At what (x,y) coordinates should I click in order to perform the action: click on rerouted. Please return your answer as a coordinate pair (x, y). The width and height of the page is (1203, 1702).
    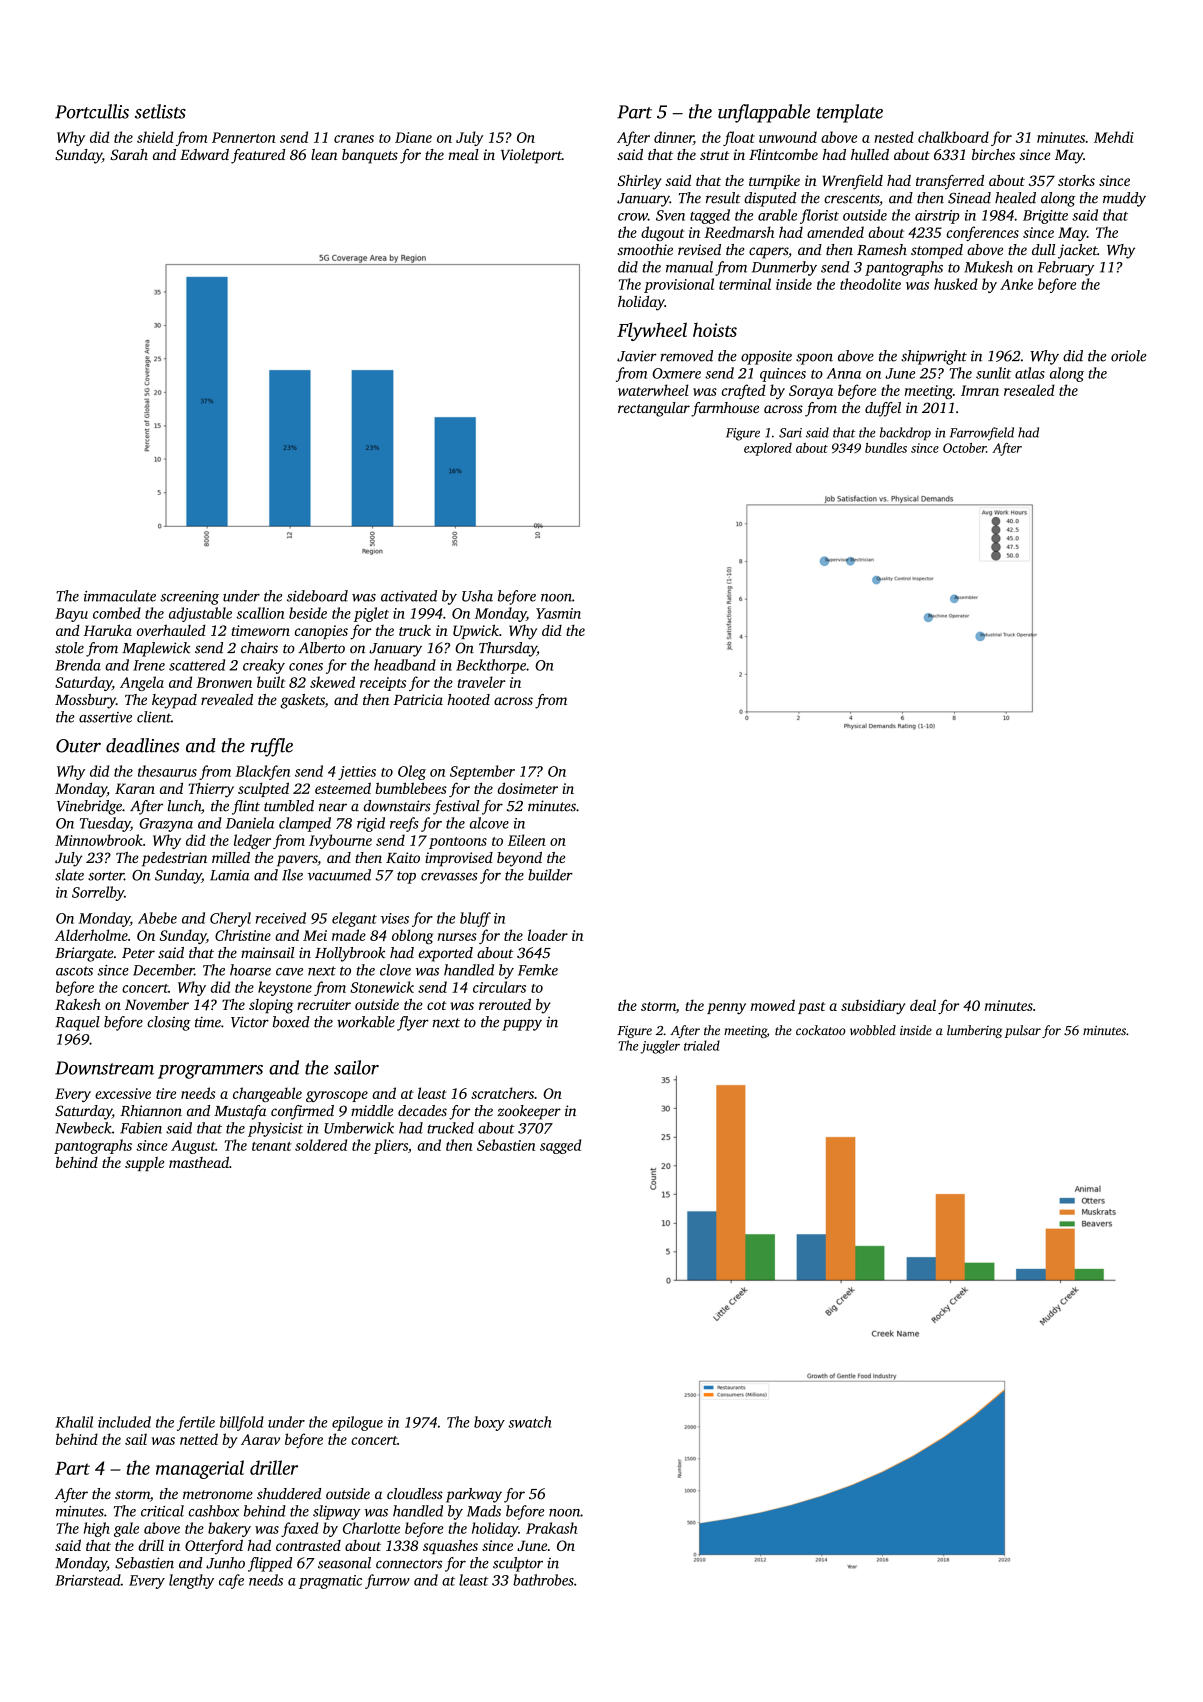
    Looking at the image, I should click on (505, 1004).
